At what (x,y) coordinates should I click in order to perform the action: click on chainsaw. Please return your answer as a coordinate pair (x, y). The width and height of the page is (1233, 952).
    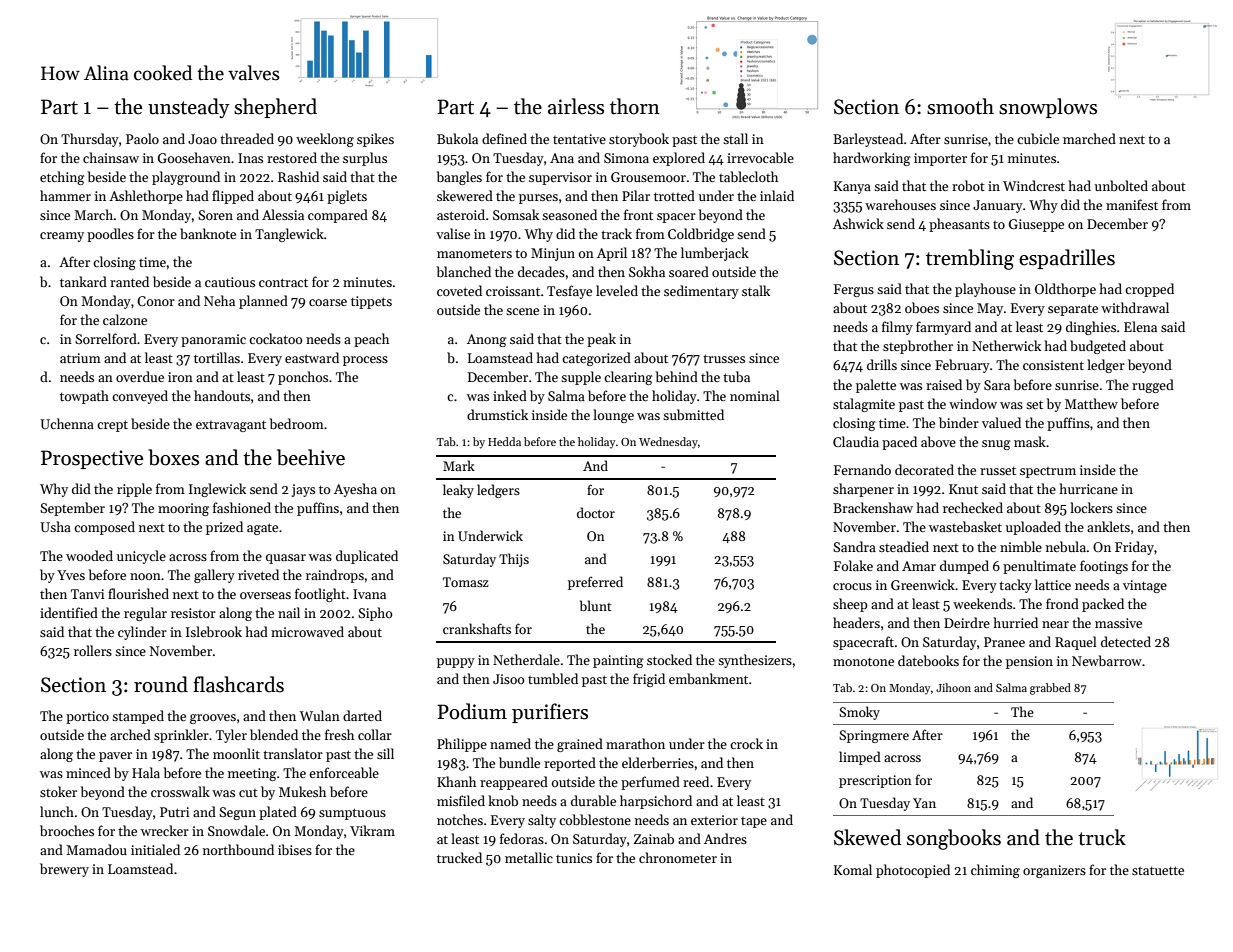
    Looking at the image, I should click on (111, 157).
